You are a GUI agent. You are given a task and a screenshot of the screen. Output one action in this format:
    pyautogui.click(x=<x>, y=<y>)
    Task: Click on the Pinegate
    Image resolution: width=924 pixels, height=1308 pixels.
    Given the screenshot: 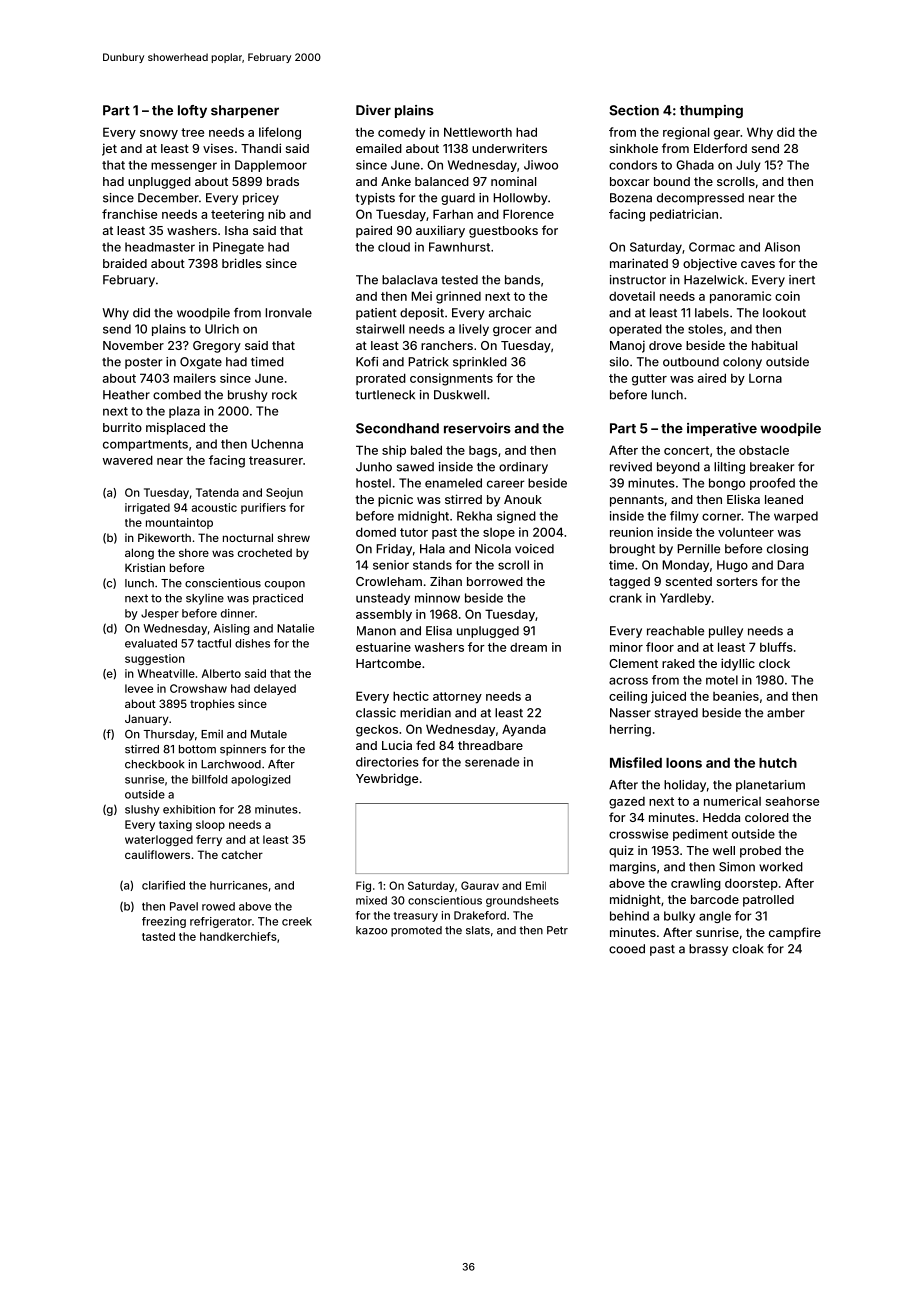 What is the action you would take?
    pyautogui.click(x=238, y=248)
